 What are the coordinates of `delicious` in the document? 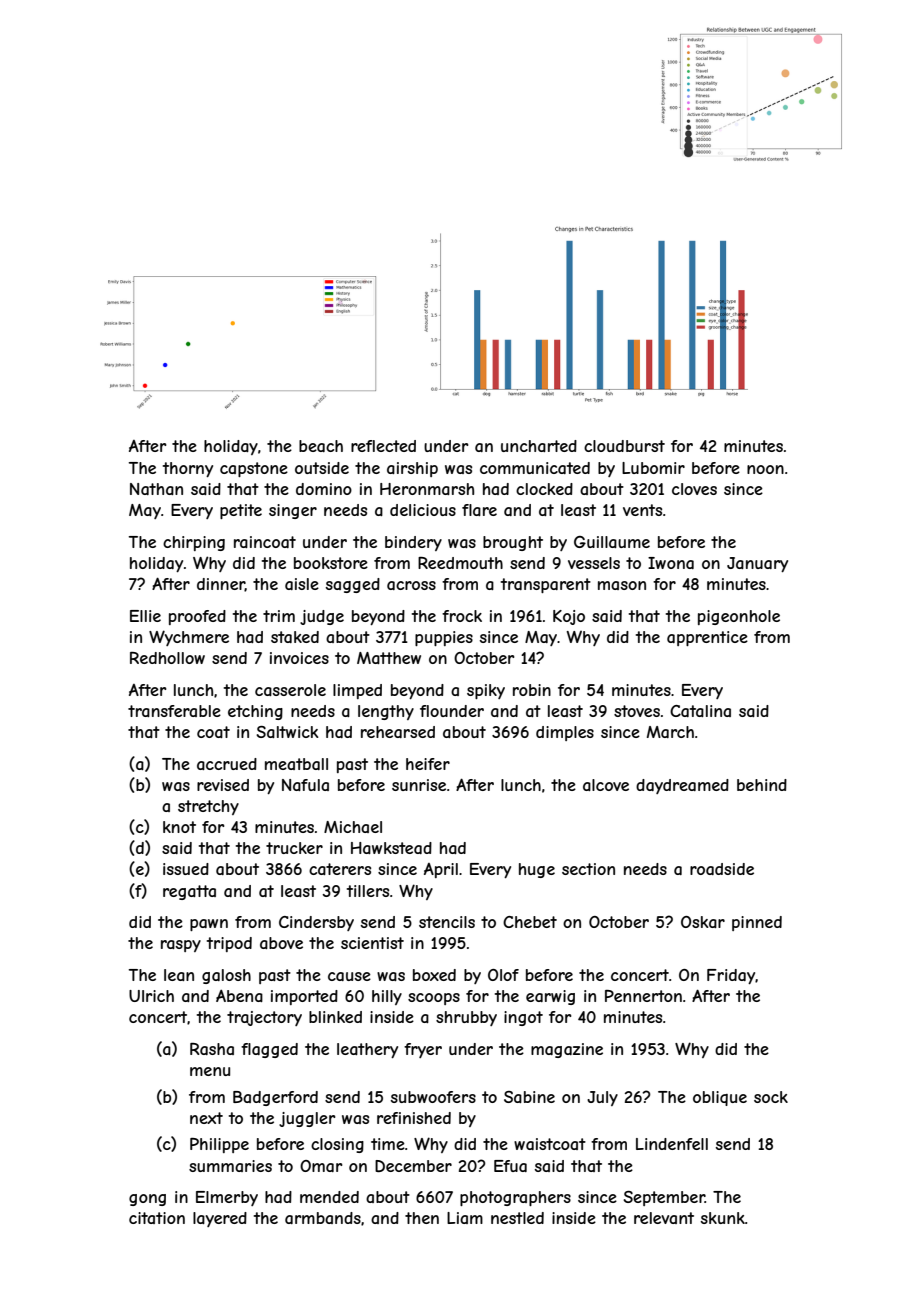 It's located at (423, 510).
